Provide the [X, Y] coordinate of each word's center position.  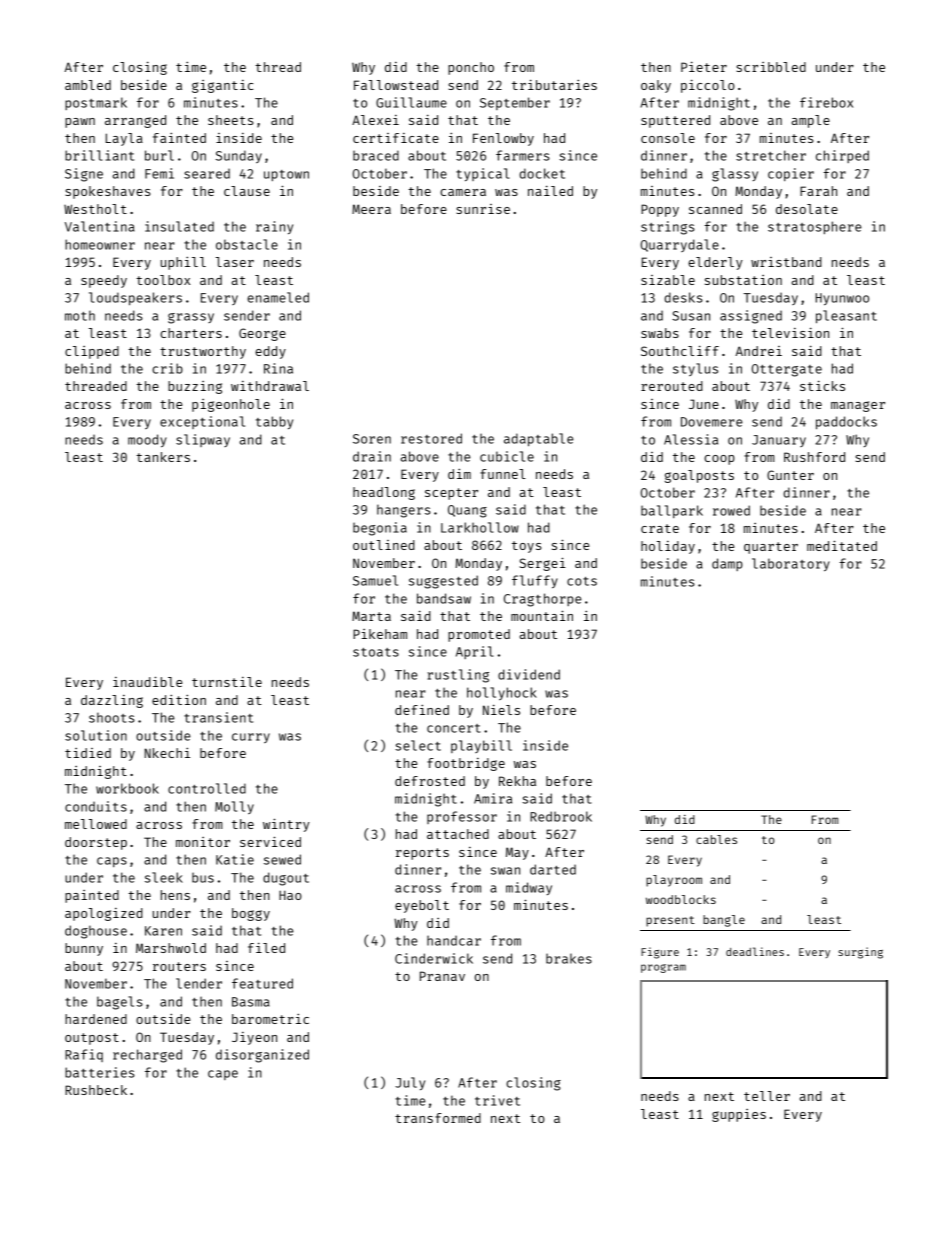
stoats [376, 652]
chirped [842, 156]
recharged [147, 1056]
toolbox [163, 280]
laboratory [791, 565]
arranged [135, 121]
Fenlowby [503, 139]
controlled [207, 788]
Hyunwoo [842, 299]
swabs [660, 333]
